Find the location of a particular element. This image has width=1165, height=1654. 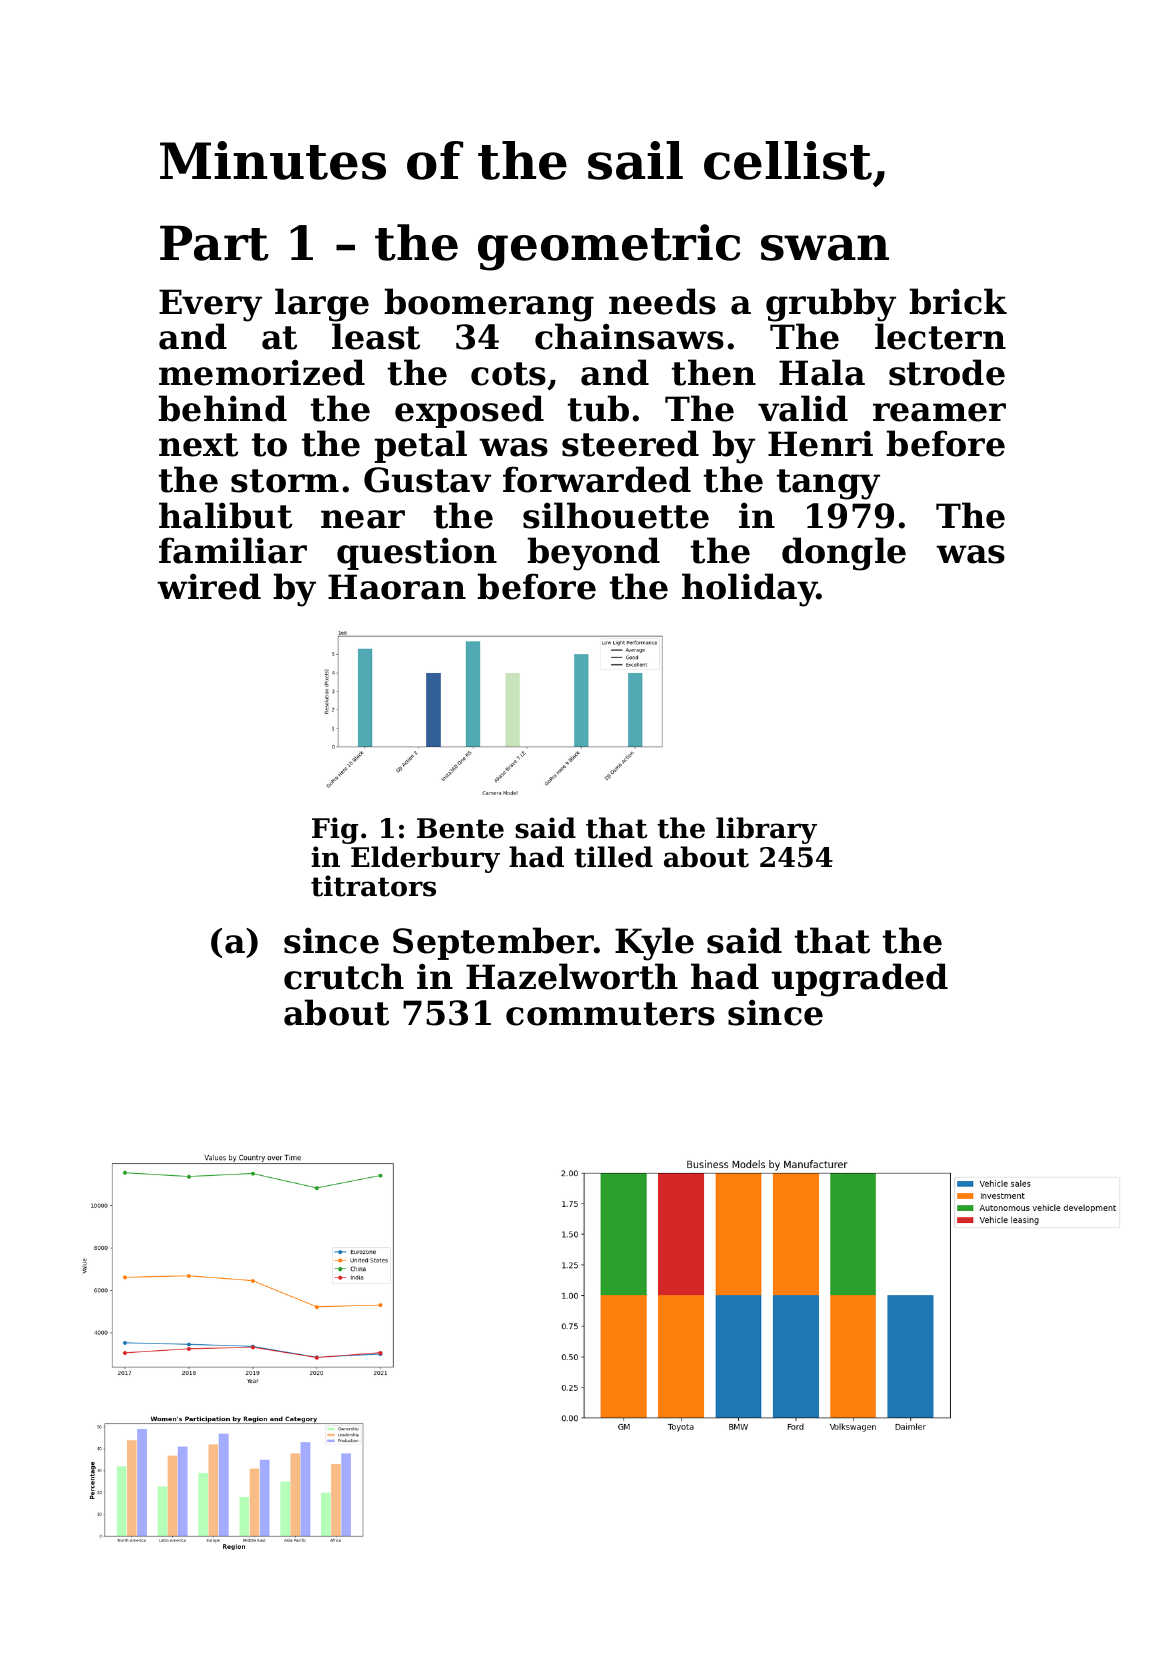

commuters is located at coordinates (610, 1014).
